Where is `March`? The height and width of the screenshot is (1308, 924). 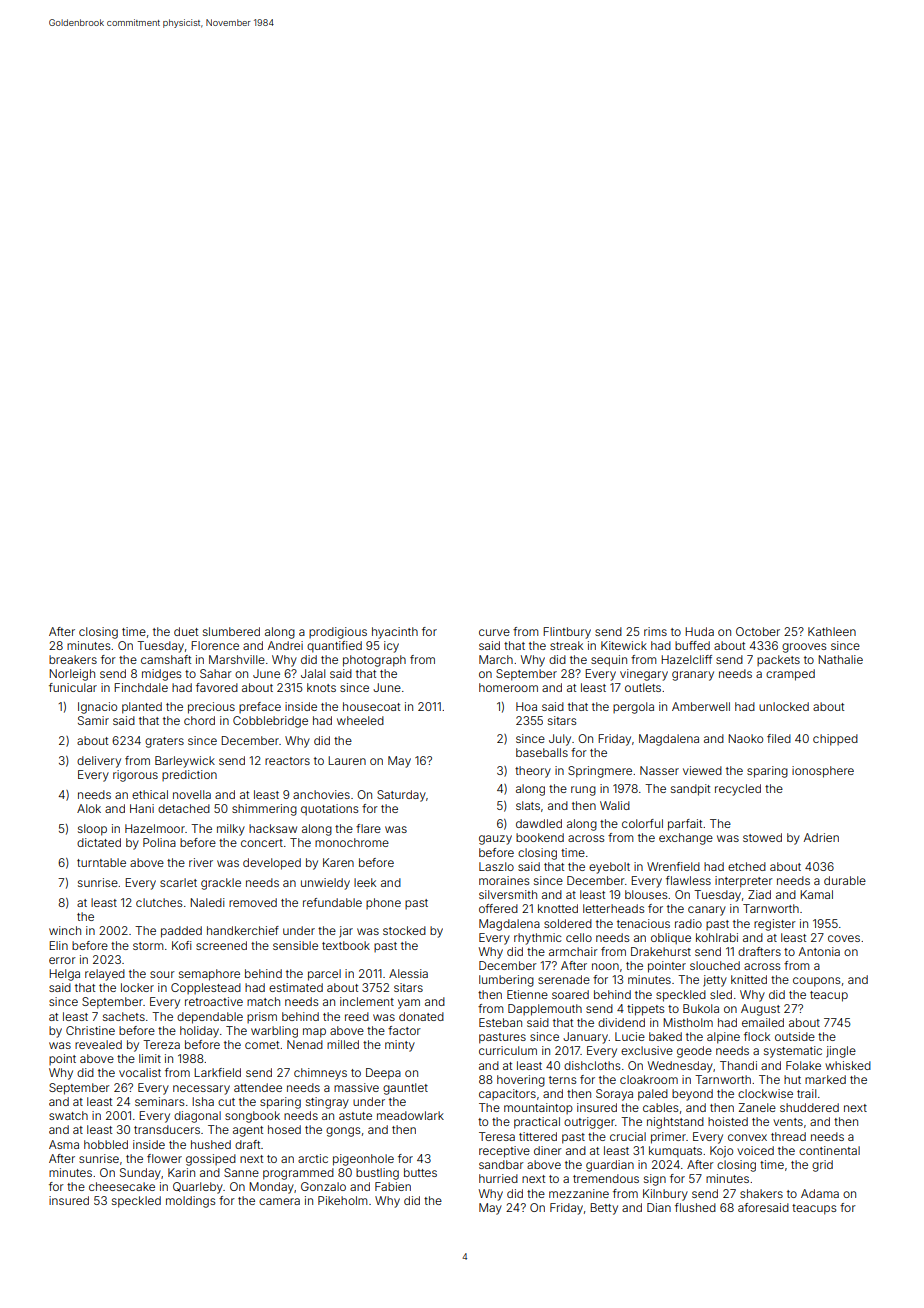
March is located at coordinates (496, 659).
